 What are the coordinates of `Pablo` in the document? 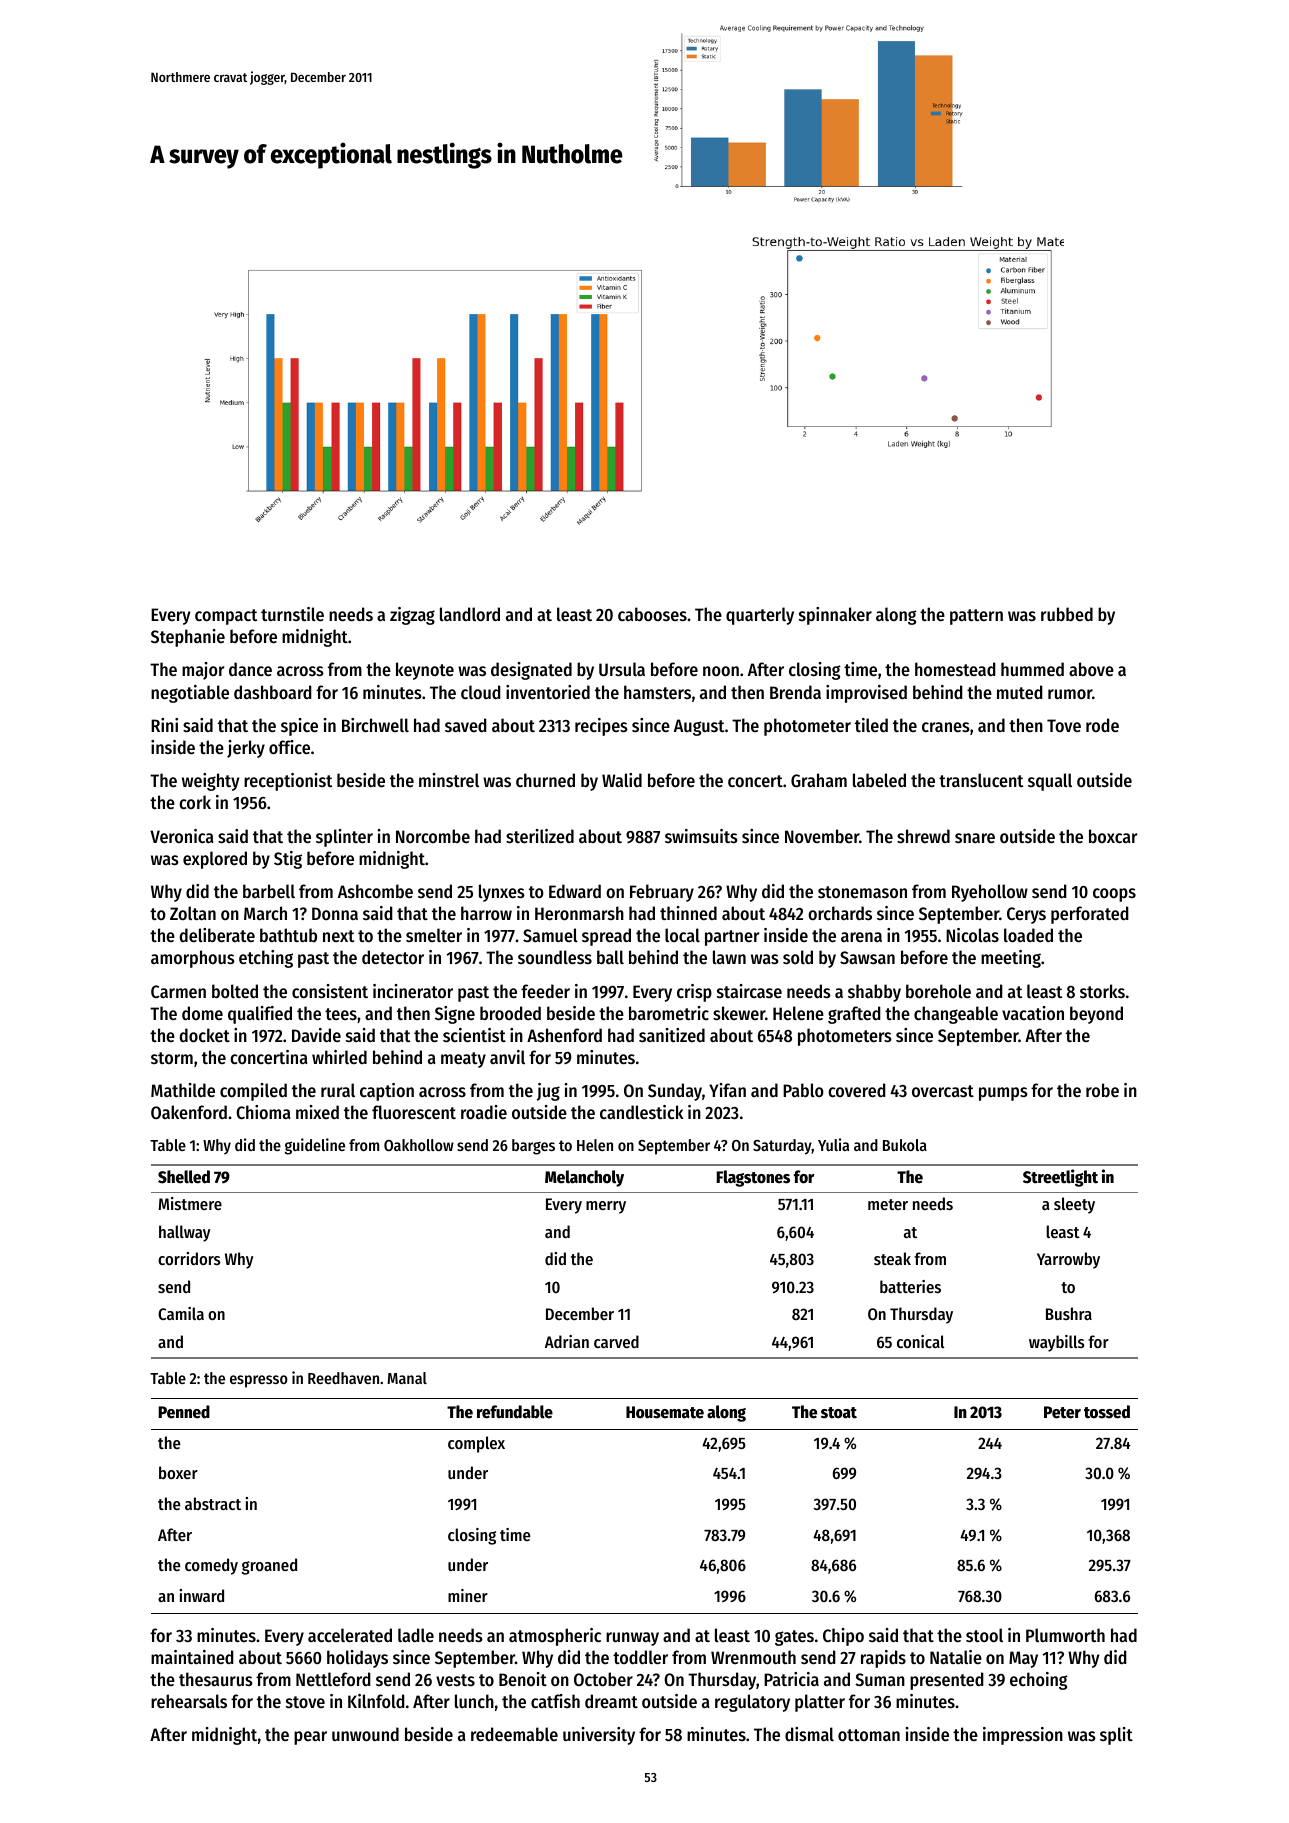 It's located at (803, 1090).
